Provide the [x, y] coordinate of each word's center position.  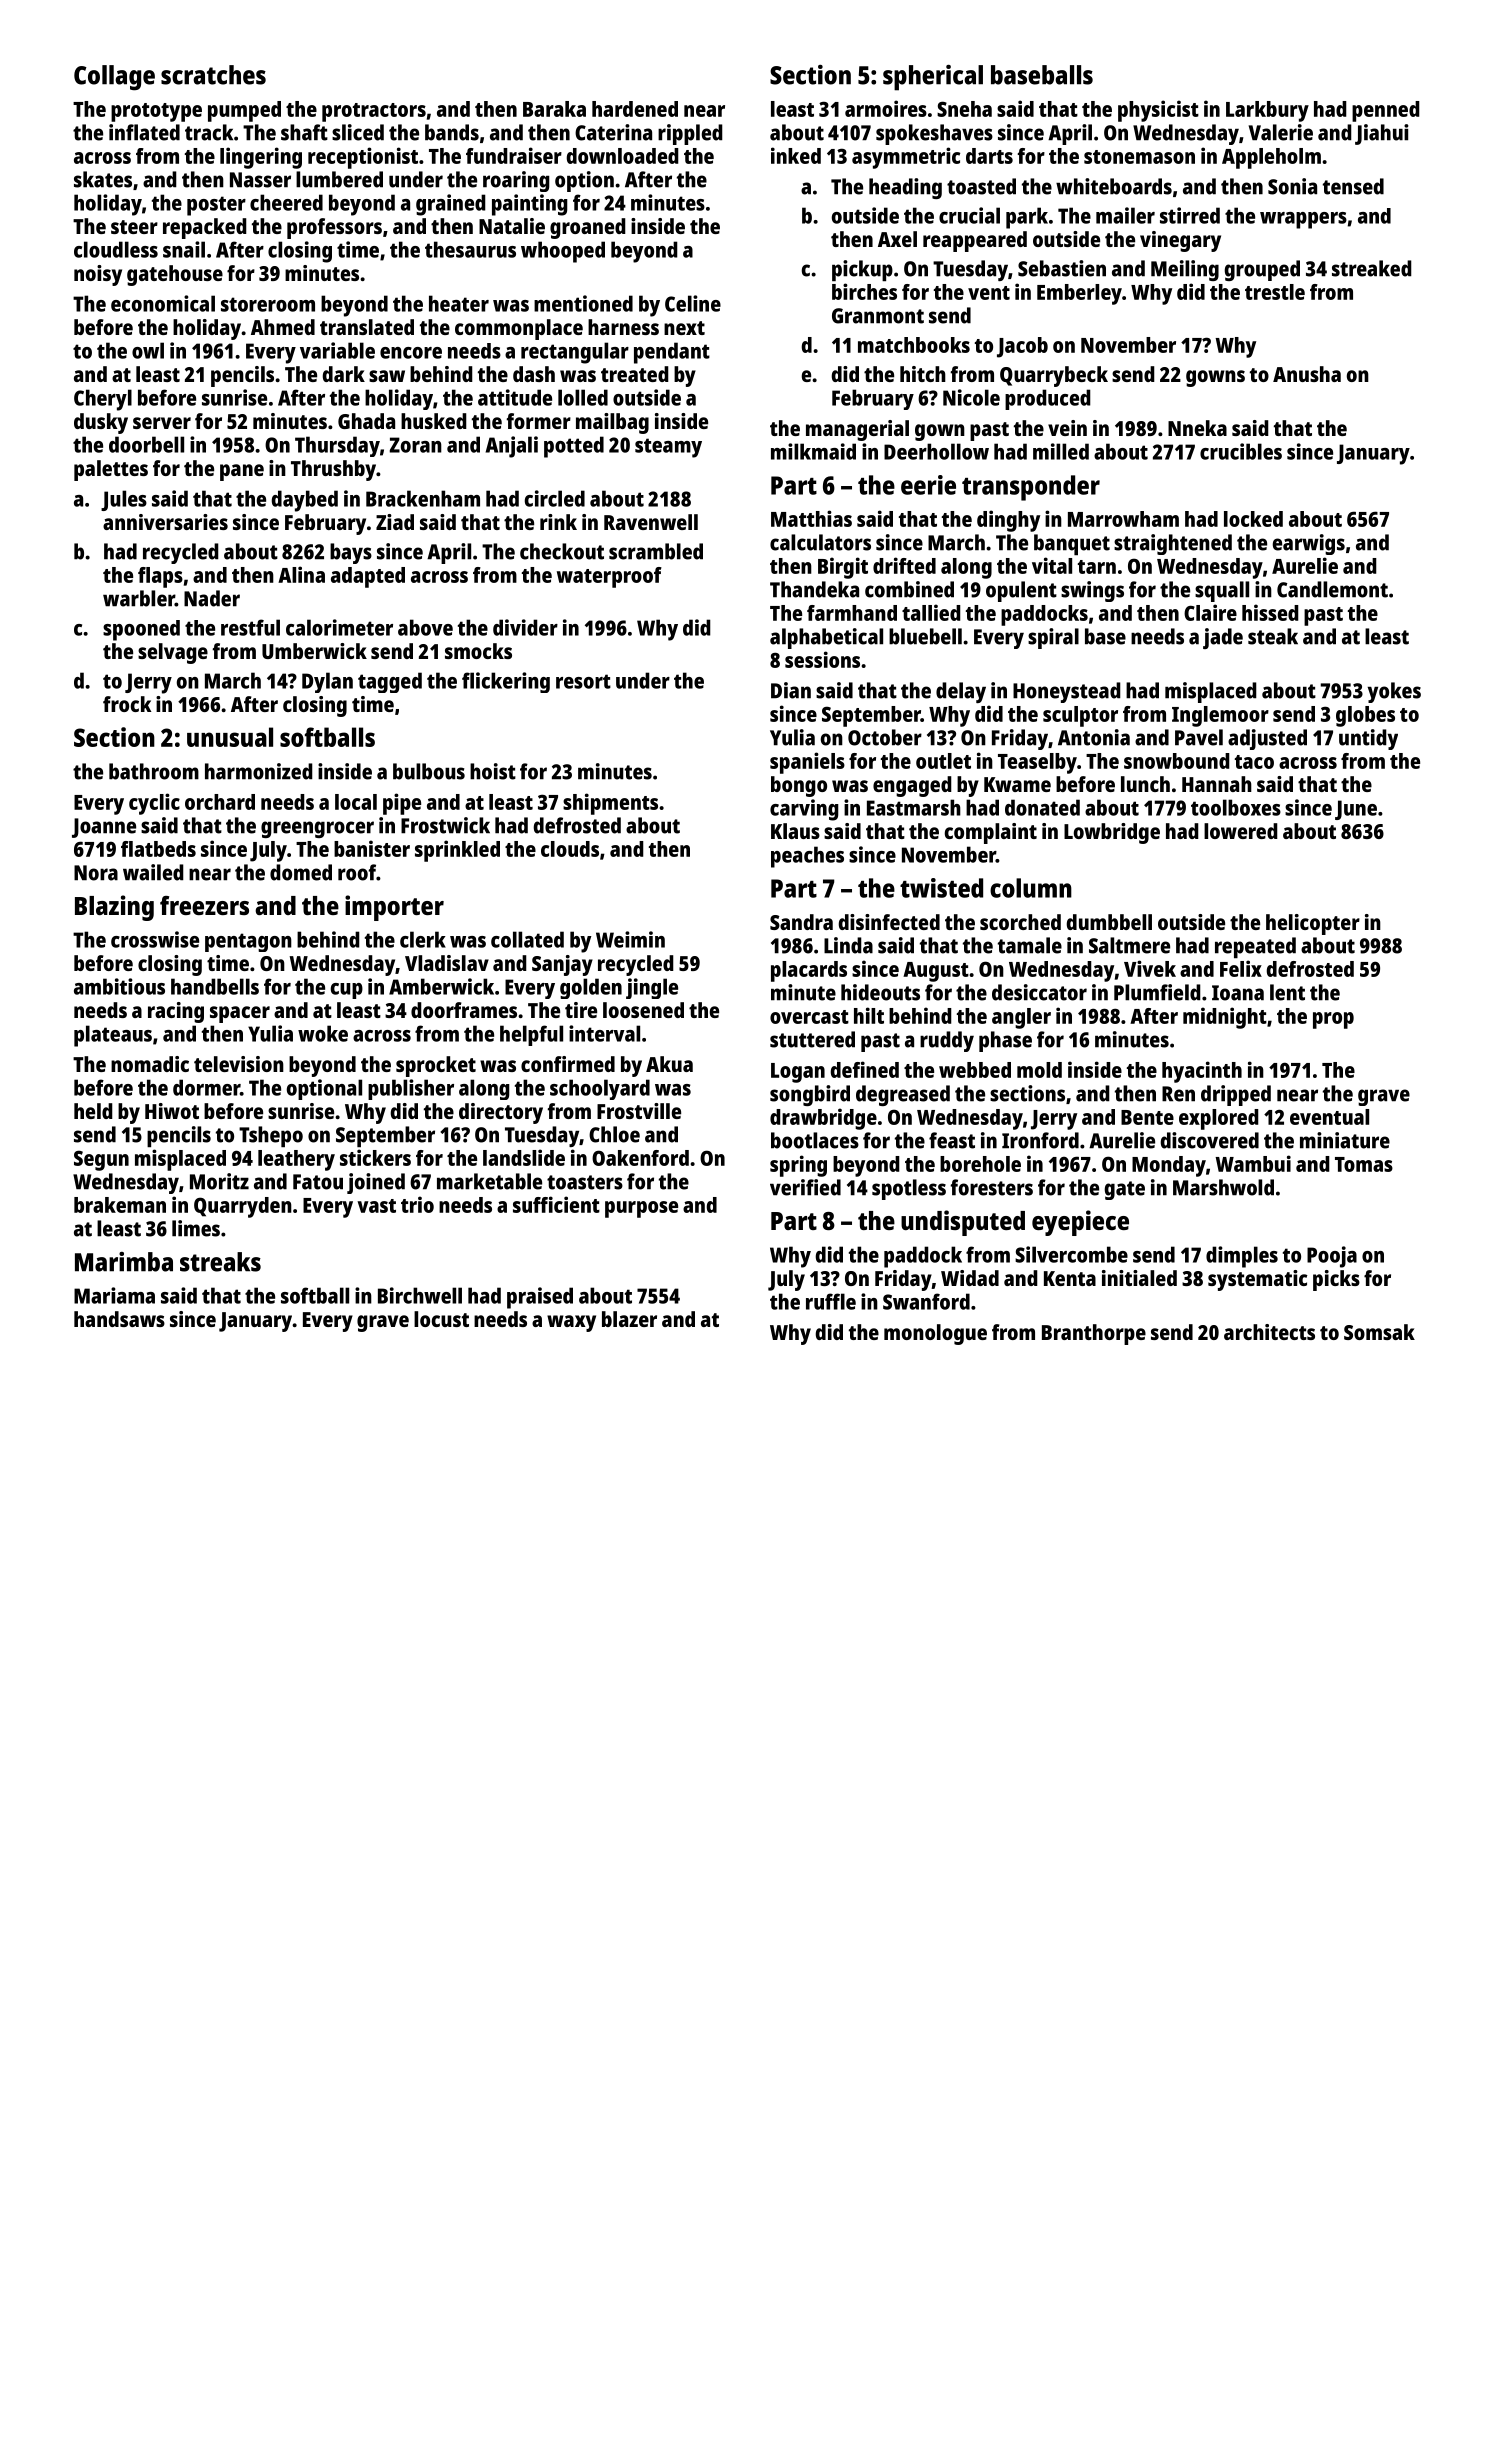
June [1356, 810]
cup [347, 991]
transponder [1031, 488]
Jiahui [1382, 134]
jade [1223, 638]
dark [343, 374]
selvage [173, 653]
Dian [791, 690]
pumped [244, 111]
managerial [857, 430]
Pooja [1332, 1257]
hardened [635, 109]
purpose [641, 1209]
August [936, 972]
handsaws [119, 1319]
